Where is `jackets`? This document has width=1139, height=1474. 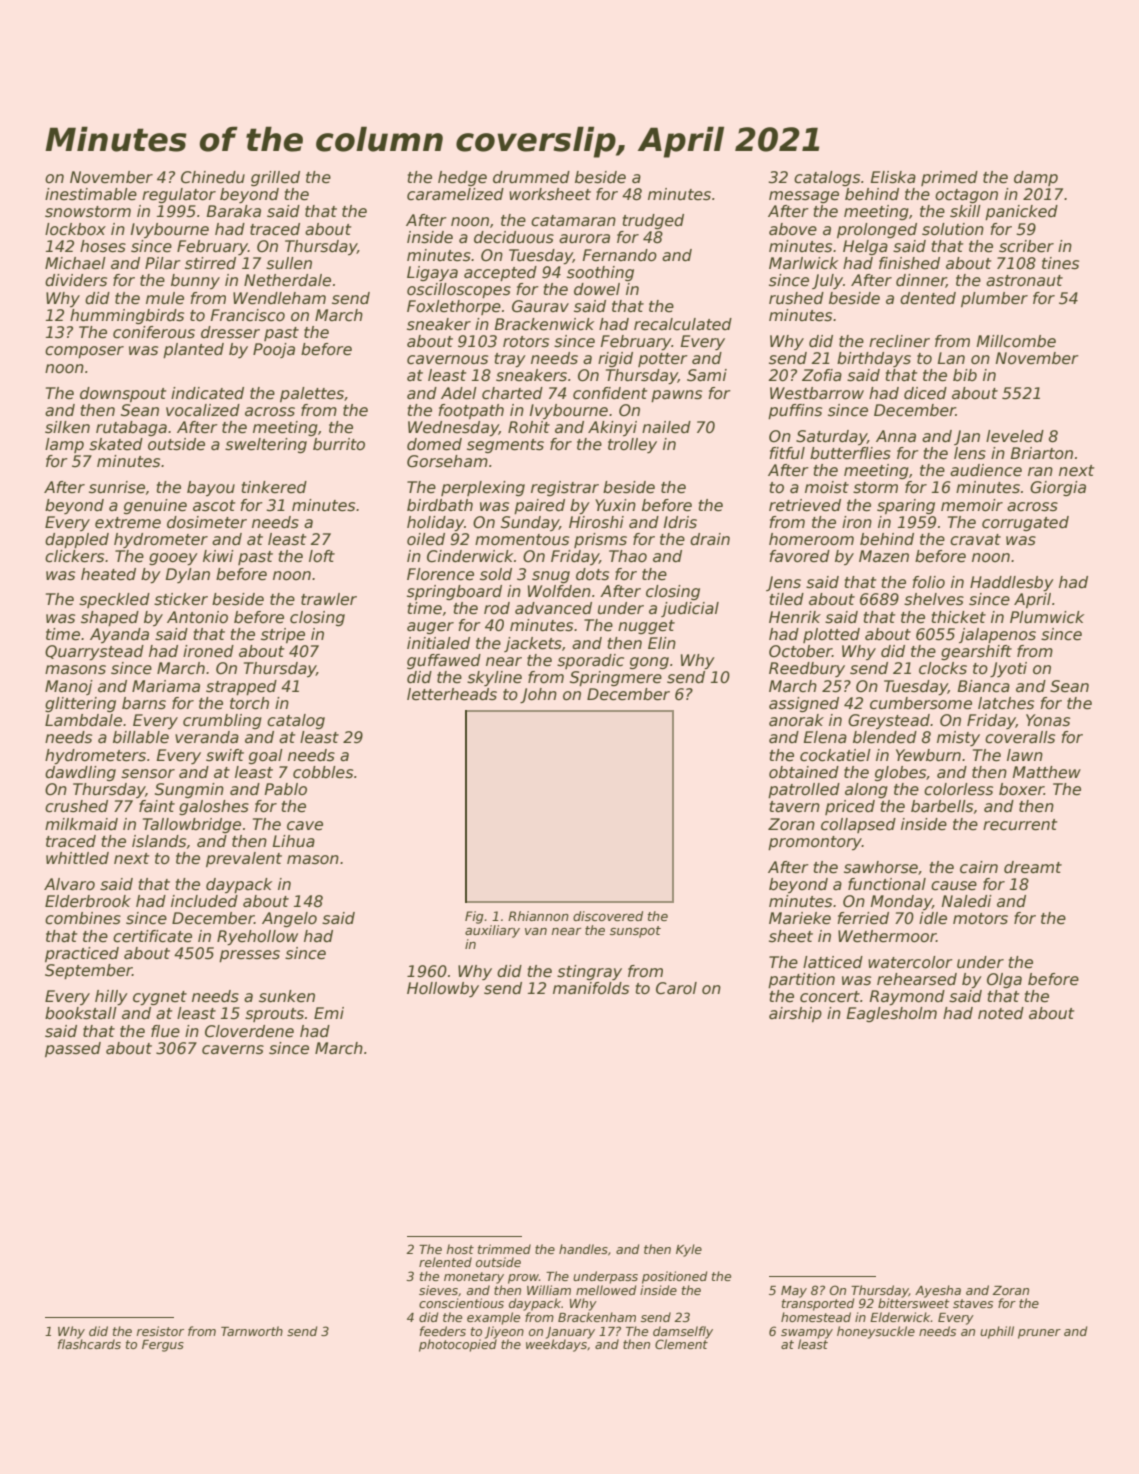
jackets is located at coordinates (533, 644).
